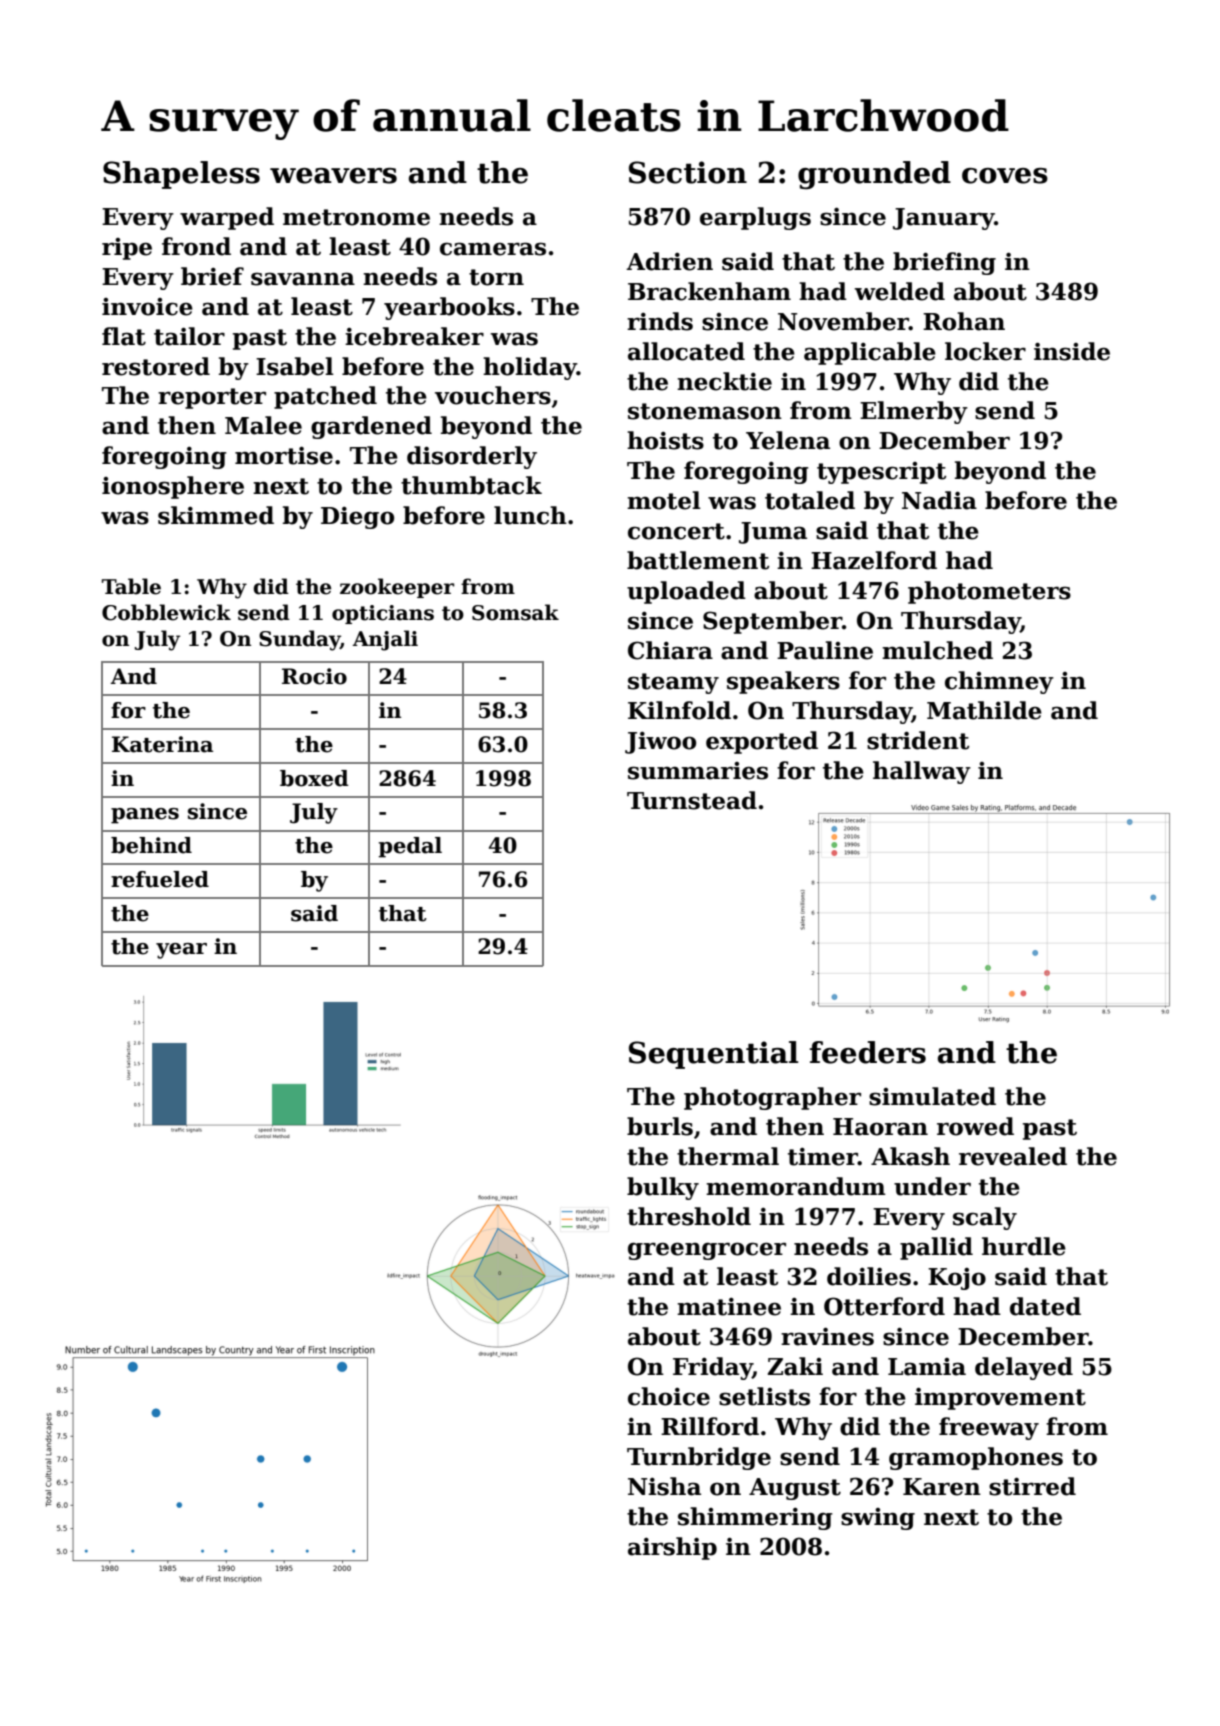 This document has width=1220, height=1726. I want to click on Elmerby, so click(914, 412).
